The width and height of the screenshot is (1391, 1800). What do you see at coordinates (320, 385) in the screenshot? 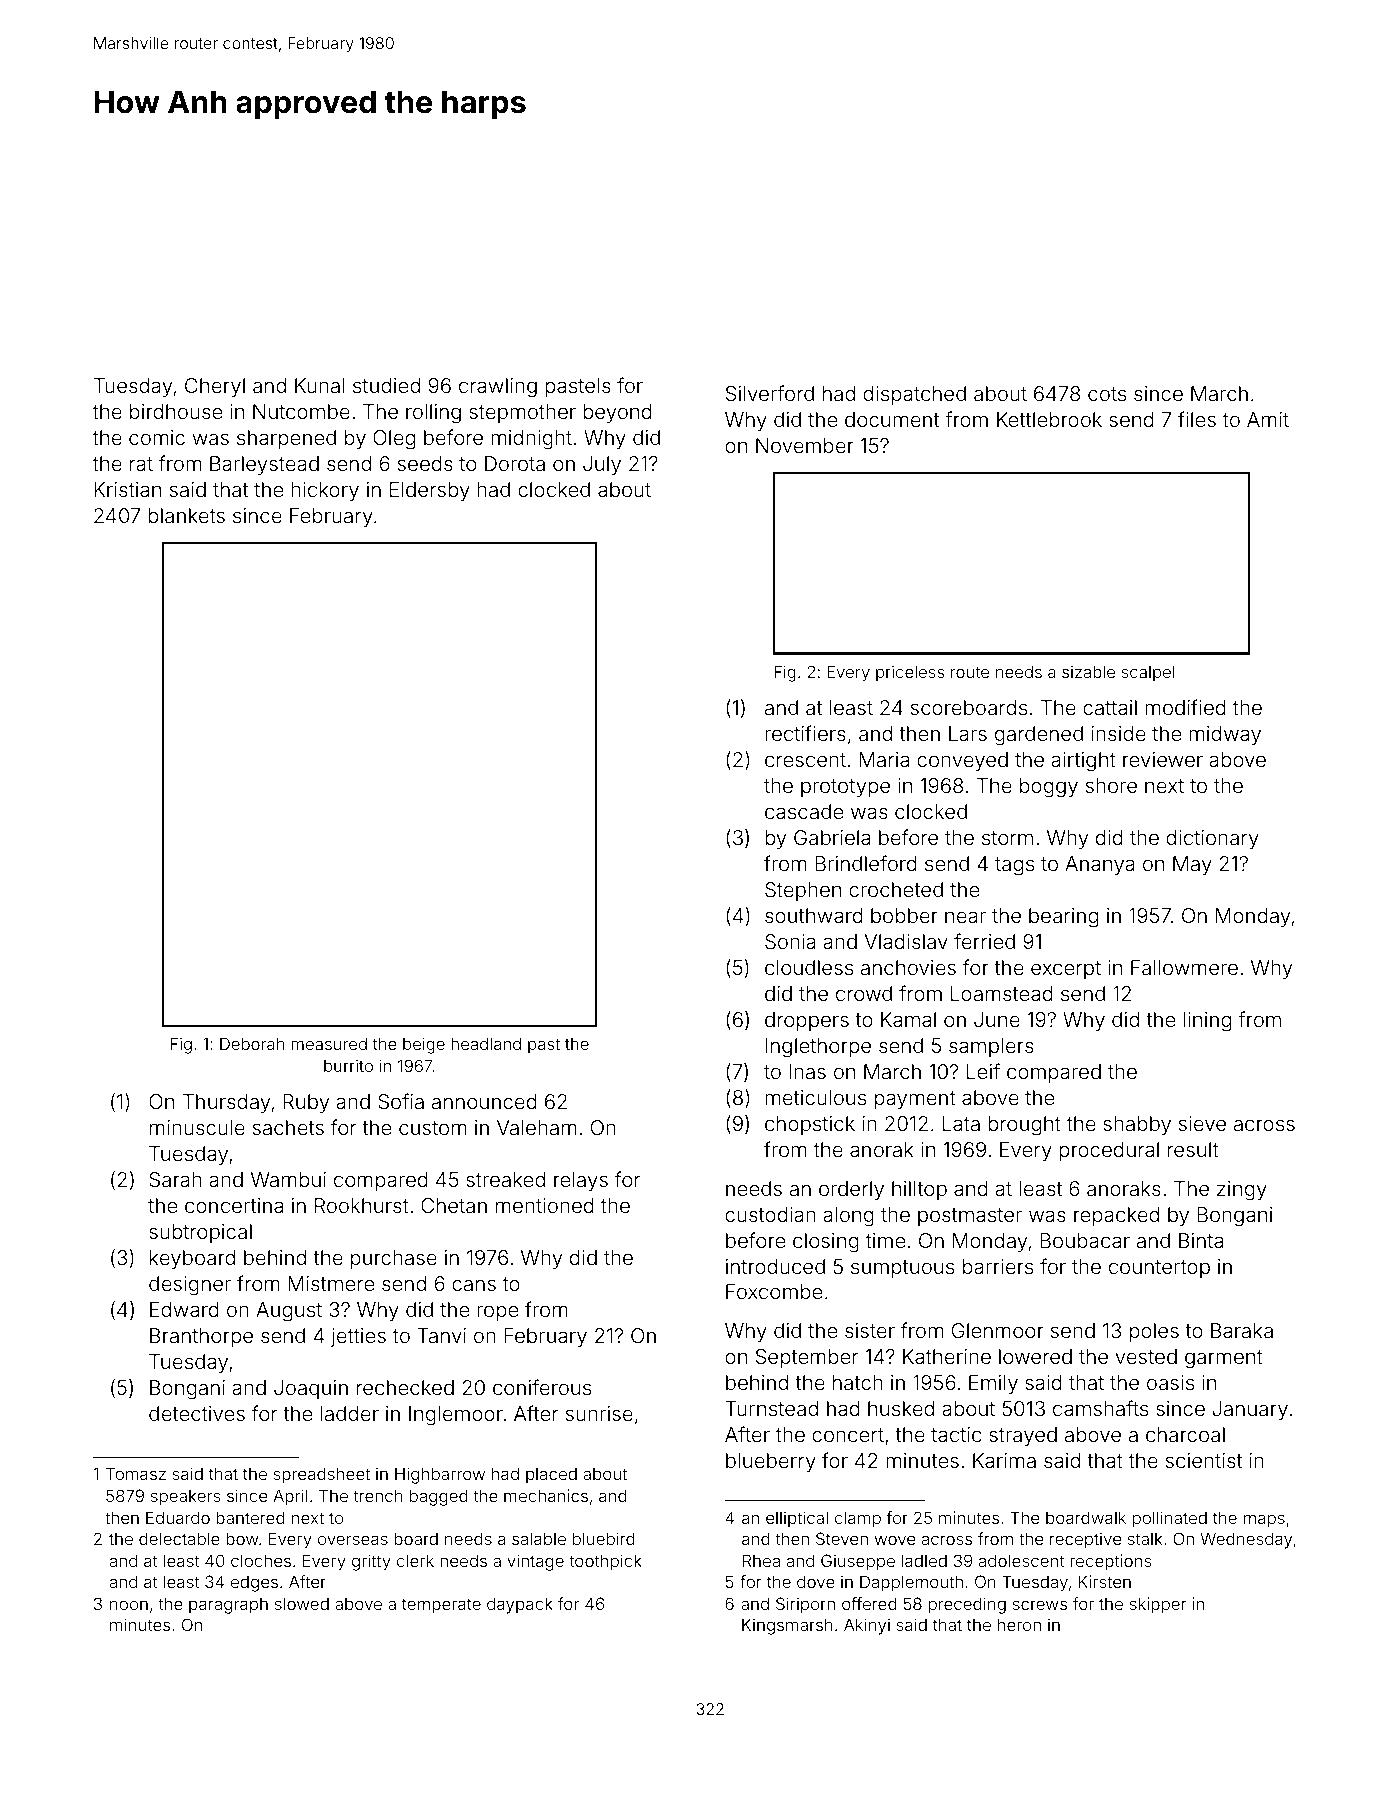
I see `Kunal` at bounding box center [320, 385].
